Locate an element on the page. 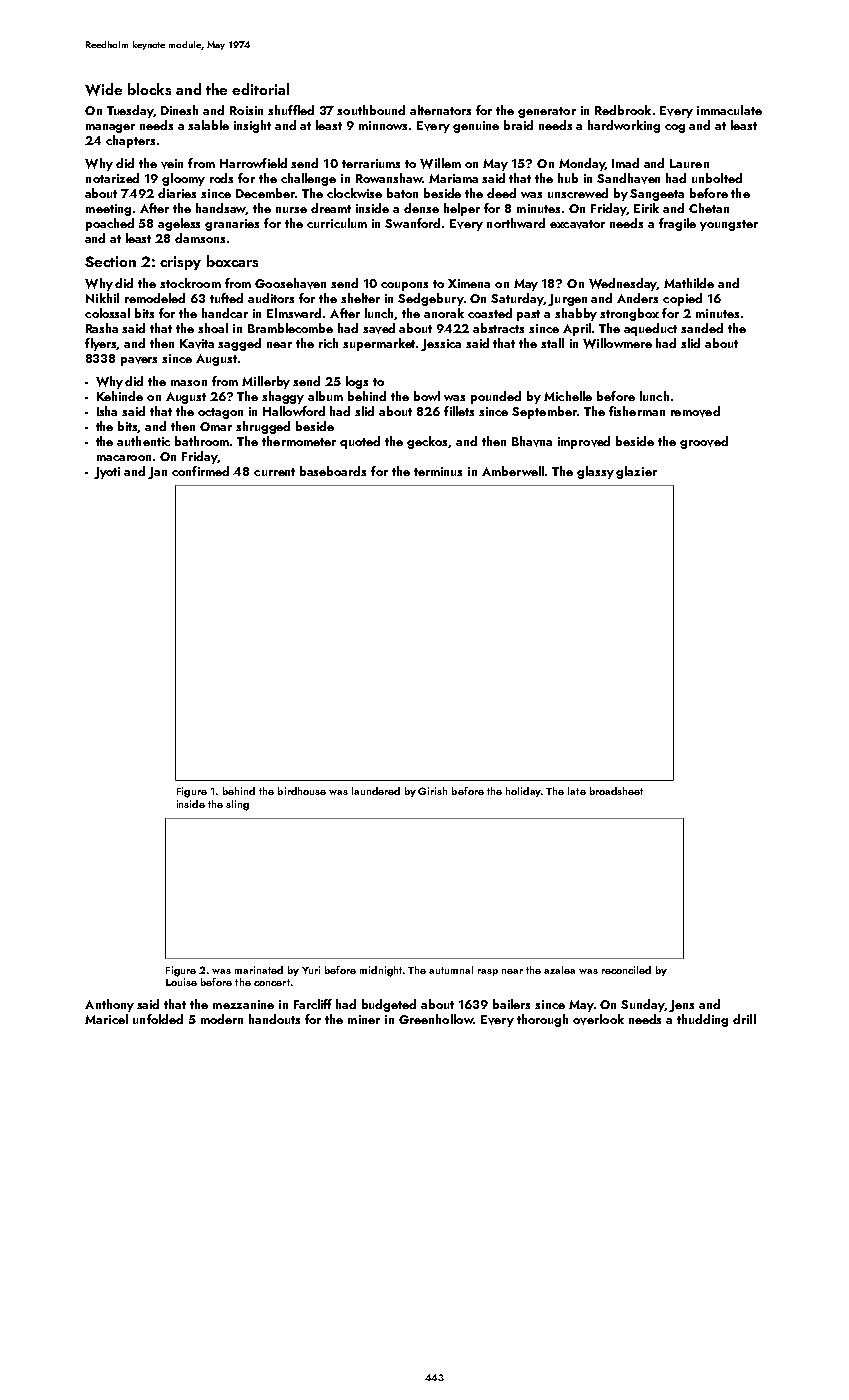 The width and height of the image is (849, 1400). marinated is located at coordinates (259, 970).
